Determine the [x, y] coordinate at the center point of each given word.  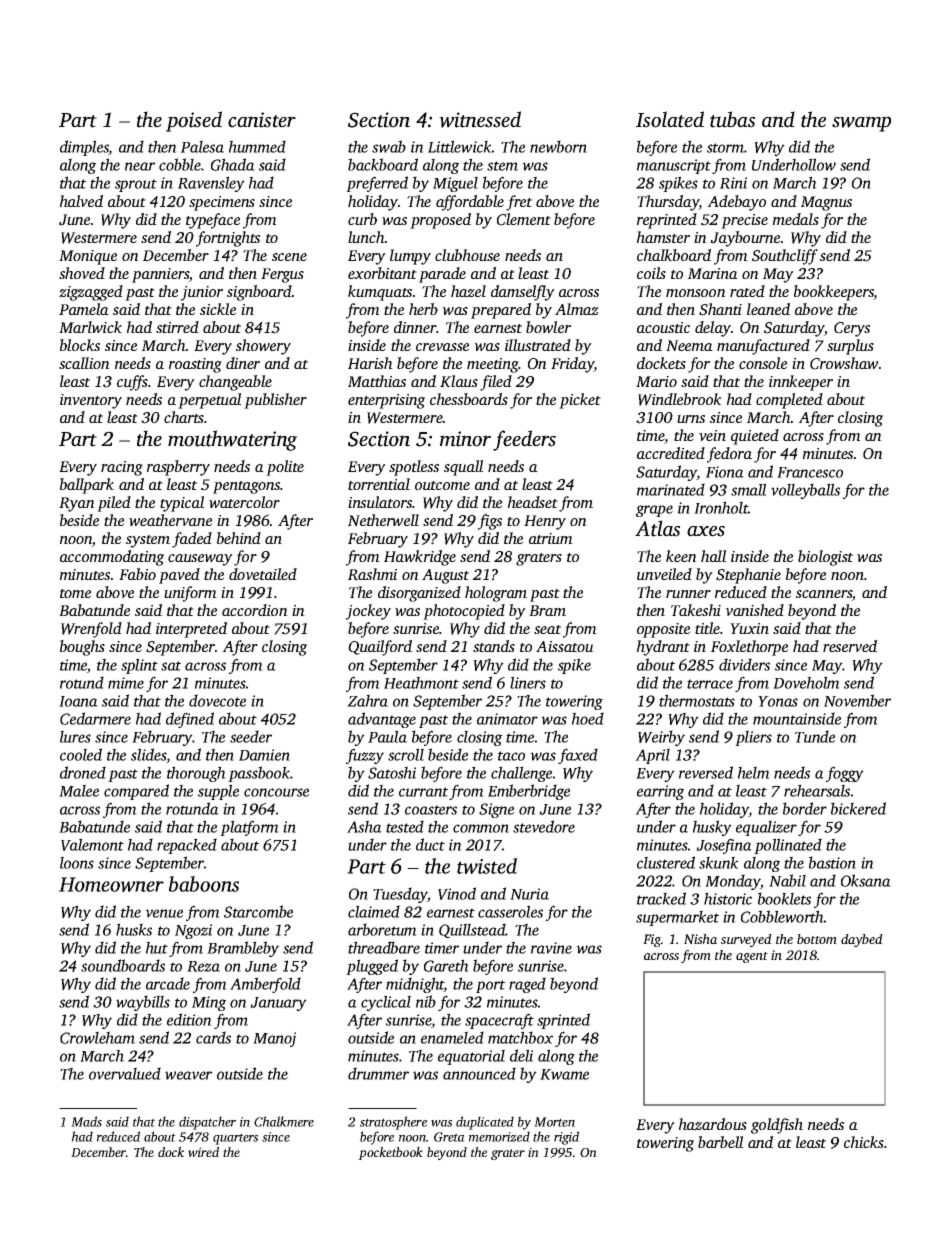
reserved [850, 646]
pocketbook [390, 1153]
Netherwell [383, 520]
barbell [720, 1142]
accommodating [112, 558]
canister [262, 120]
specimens [222, 203]
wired [203, 1152]
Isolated [670, 119]
